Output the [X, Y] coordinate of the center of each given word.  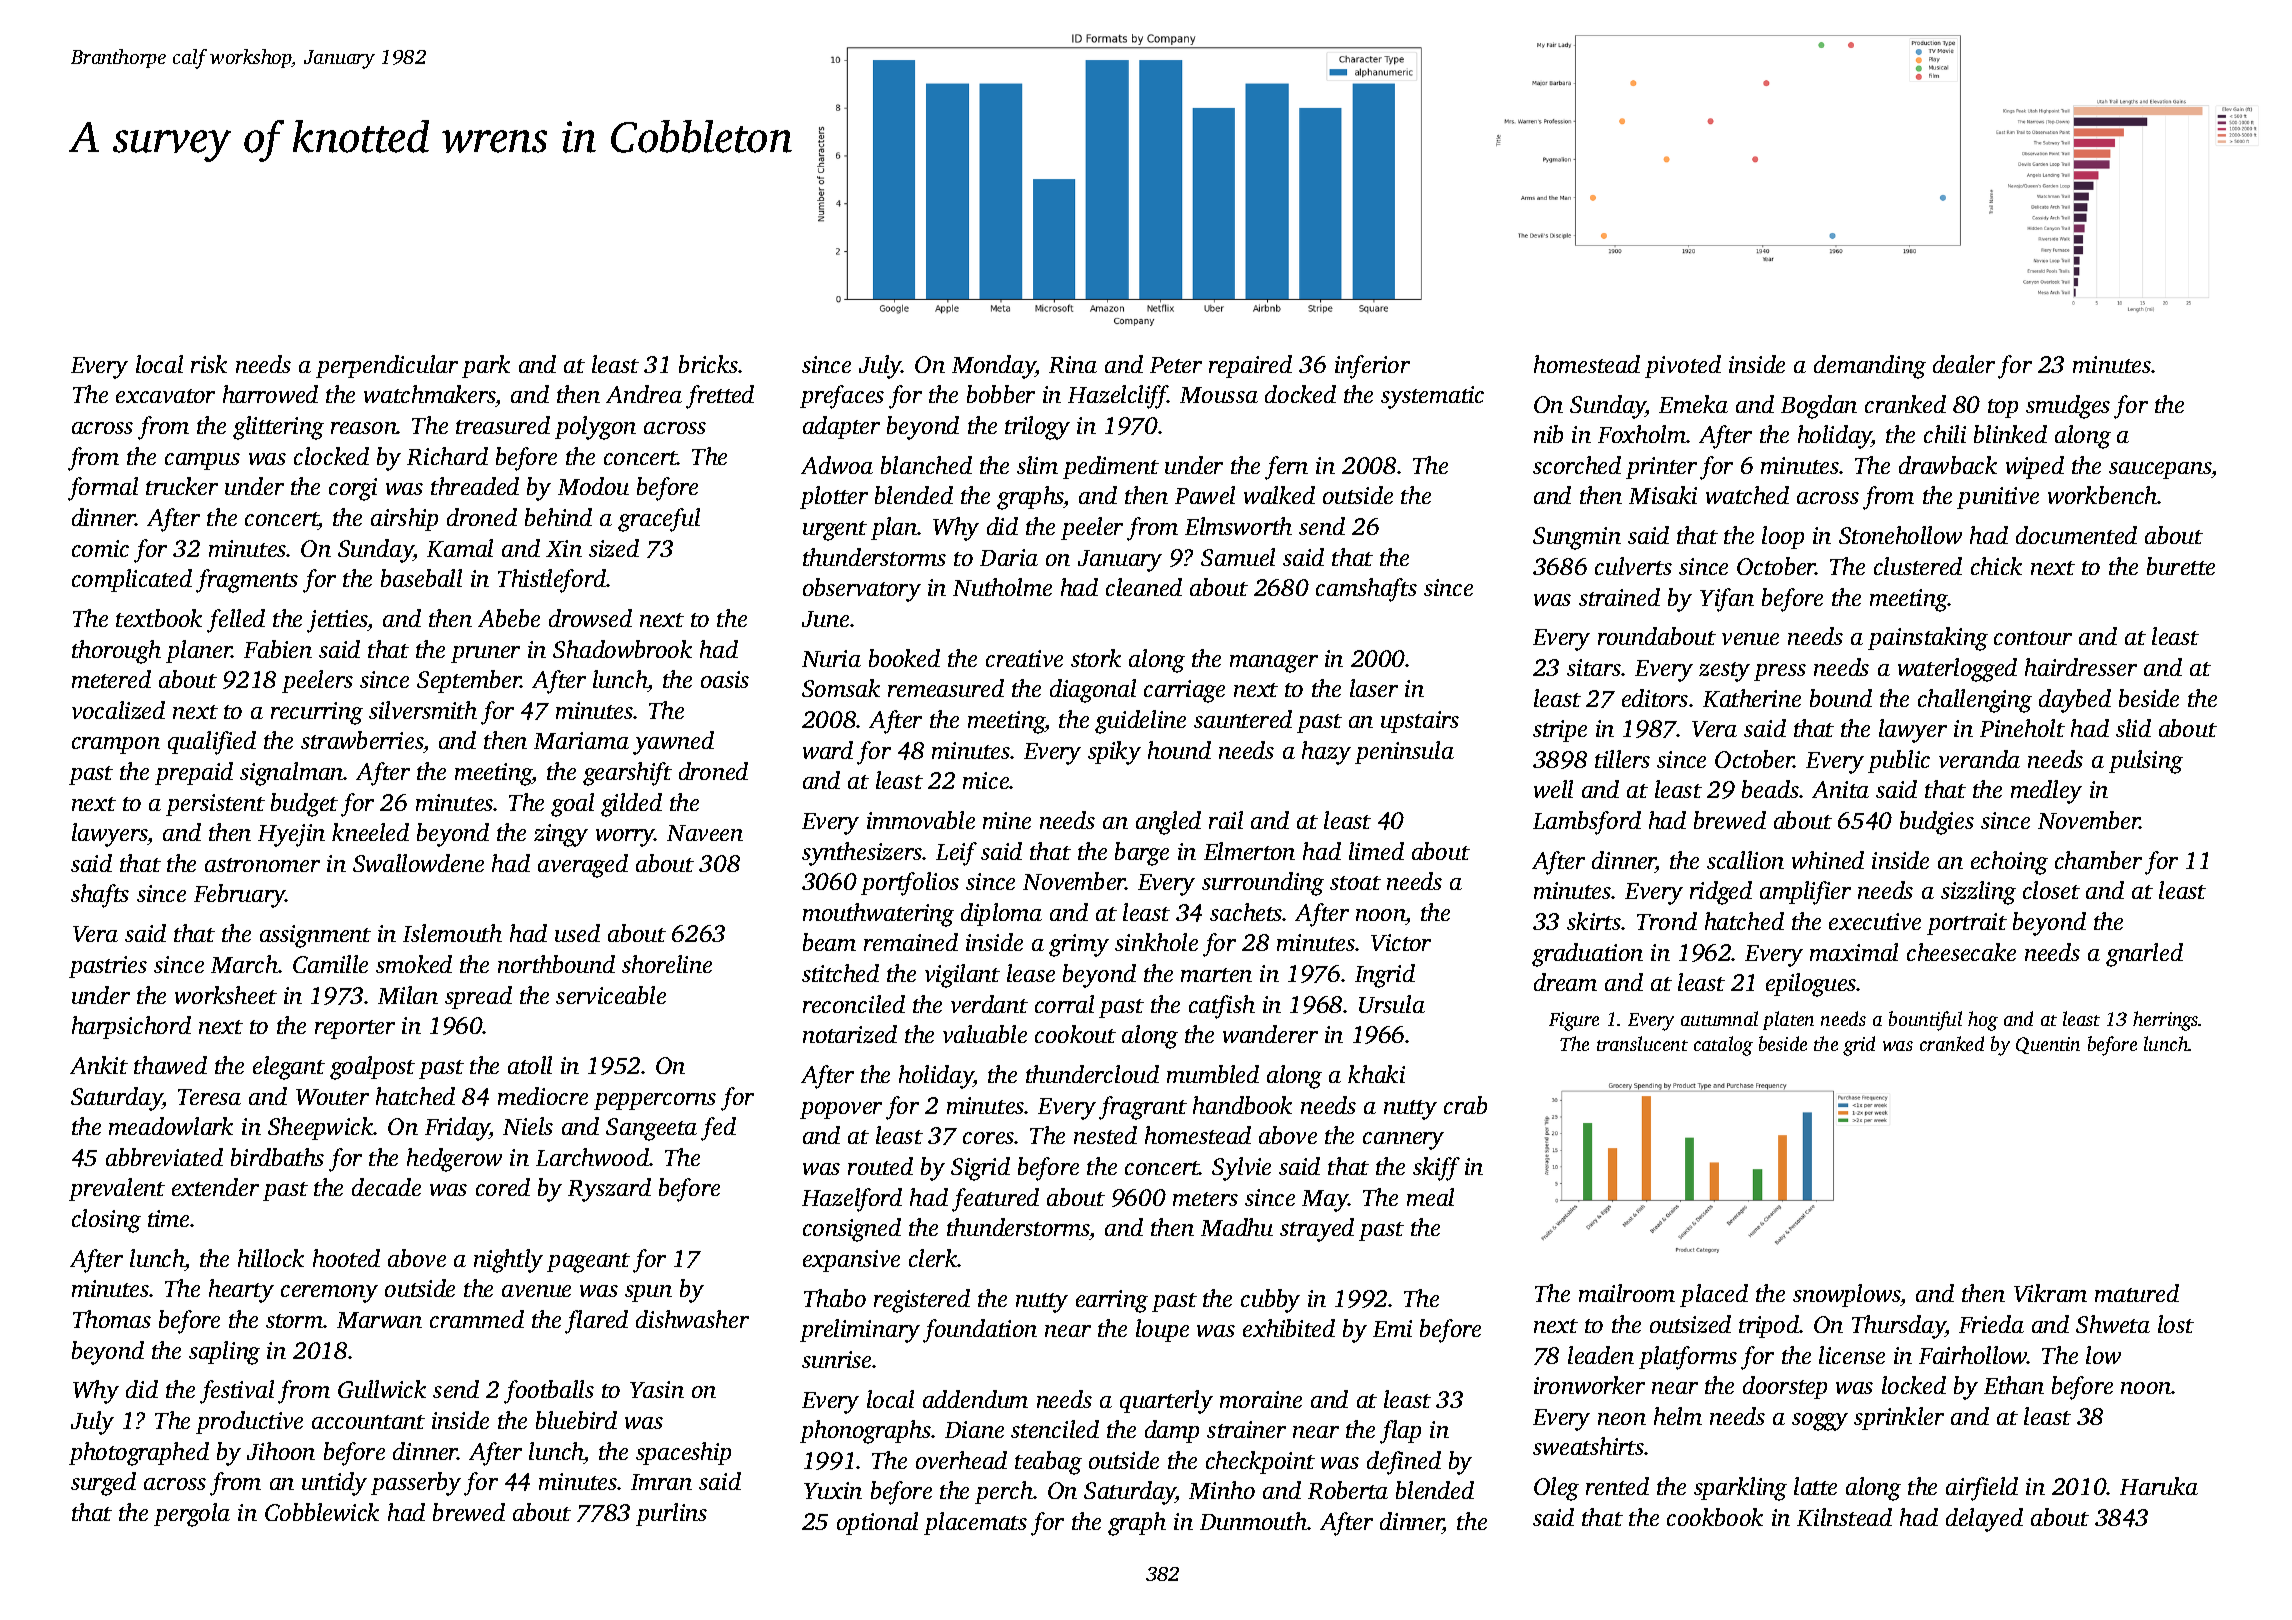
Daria [1009, 557]
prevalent [117, 1189]
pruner [485, 654]
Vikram [2050, 1293]
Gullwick [382, 1389]
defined [1404, 1463]
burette [2181, 566]
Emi [1392, 1328]
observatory [862, 590]
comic [100, 548]
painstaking [1928, 639]
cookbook [1715, 1517]
